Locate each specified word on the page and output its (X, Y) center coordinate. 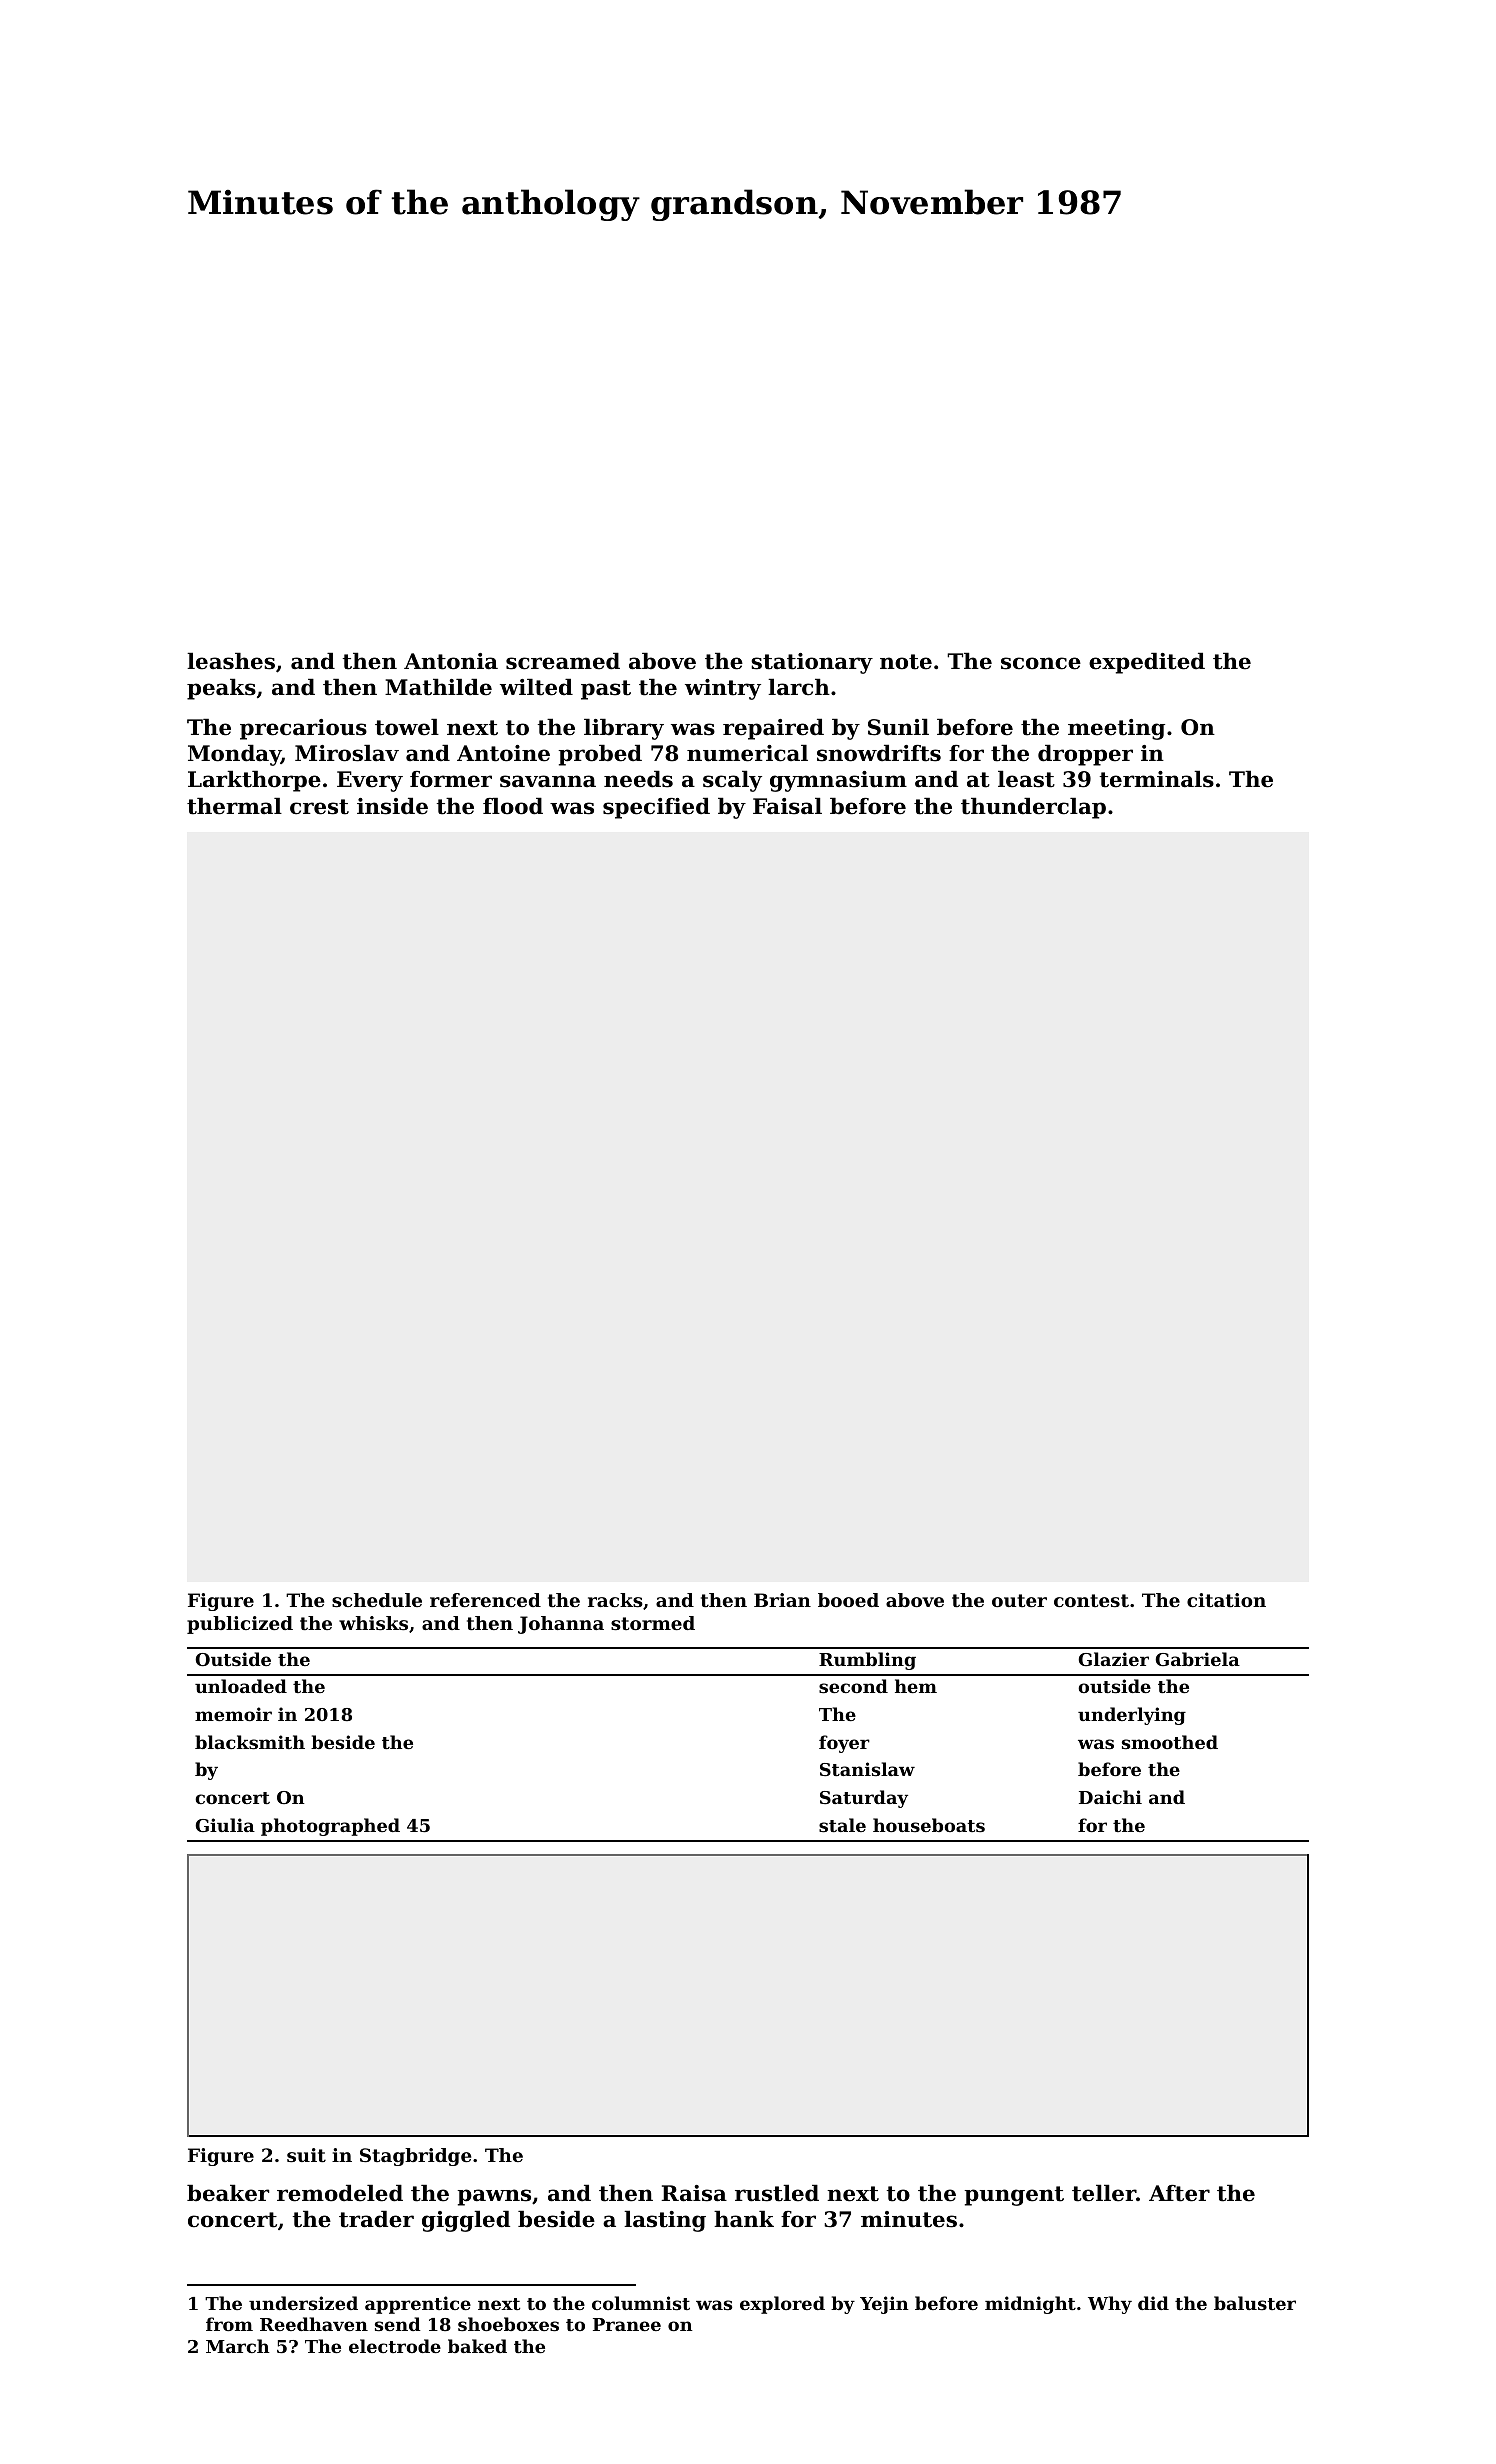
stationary (812, 663)
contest (1091, 1600)
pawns (494, 2197)
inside (392, 806)
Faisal (787, 806)
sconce (1041, 663)
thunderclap (1033, 808)
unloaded (241, 1686)
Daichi (1110, 1797)
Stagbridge (415, 2157)
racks (615, 1600)
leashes (231, 661)
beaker (228, 2193)
